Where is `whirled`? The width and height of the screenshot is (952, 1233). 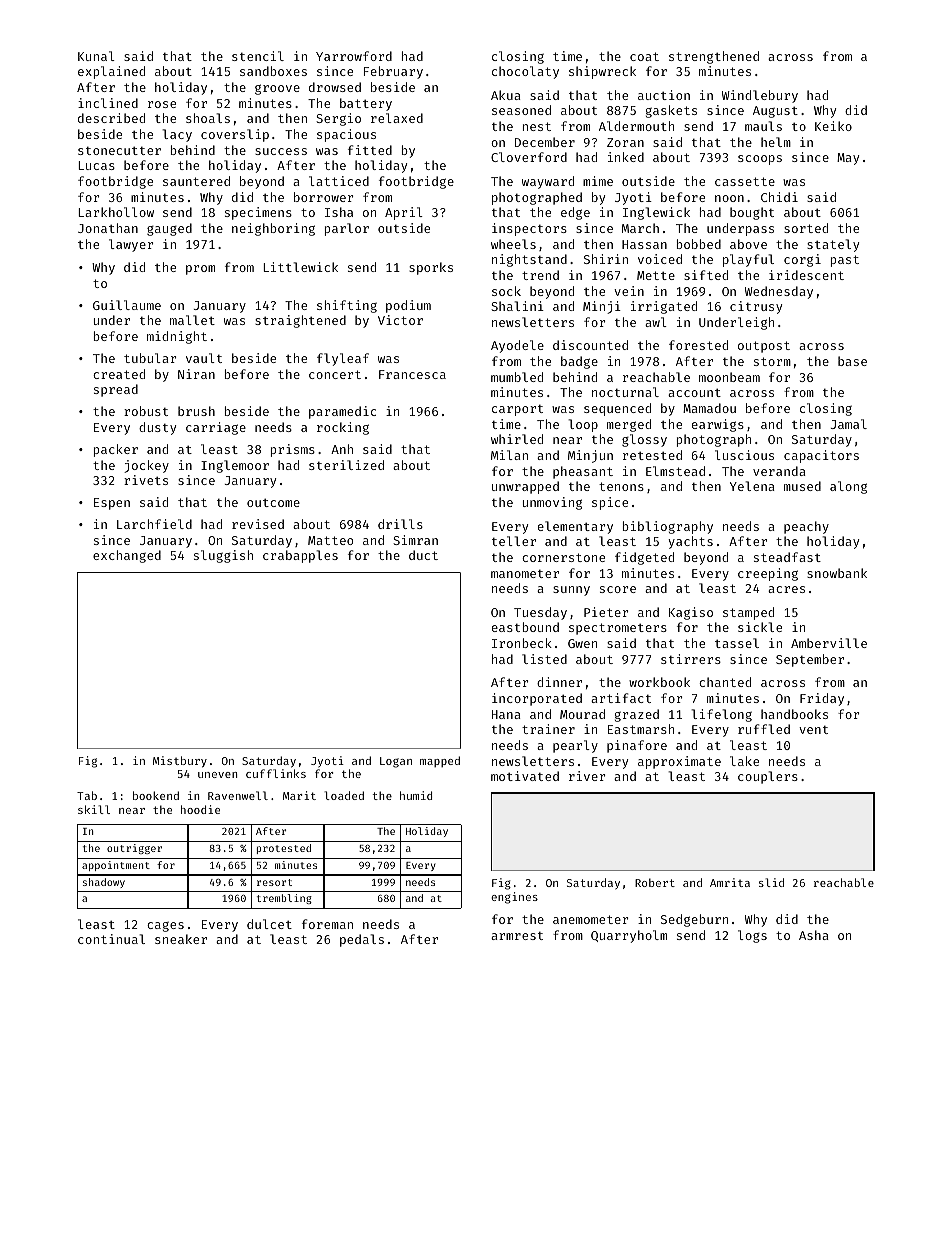 whirled is located at coordinates (517, 439).
